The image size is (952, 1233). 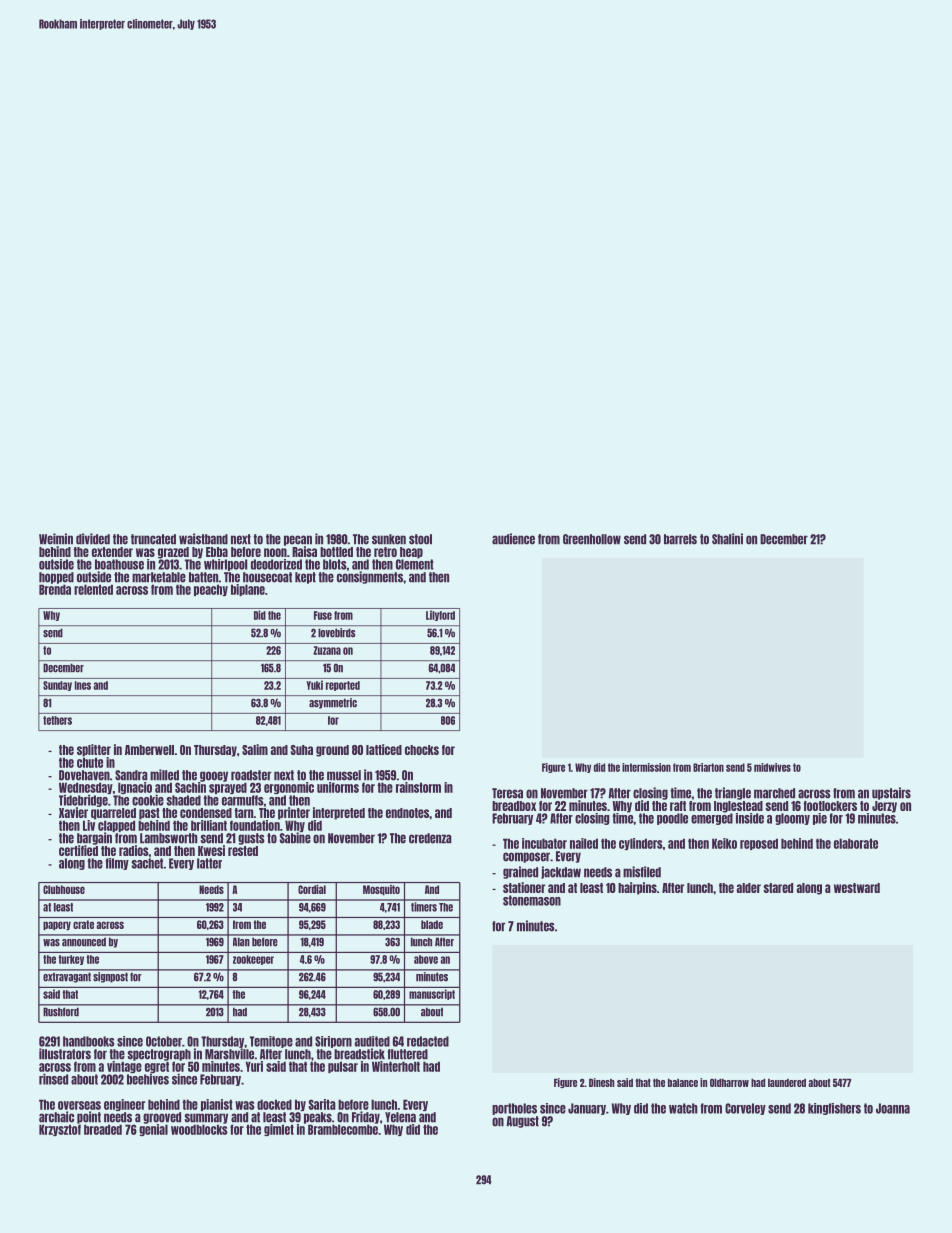 What do you see at coordinates (370, 577) in the page?
I see `consignments` at bounding box center [370, 577].
